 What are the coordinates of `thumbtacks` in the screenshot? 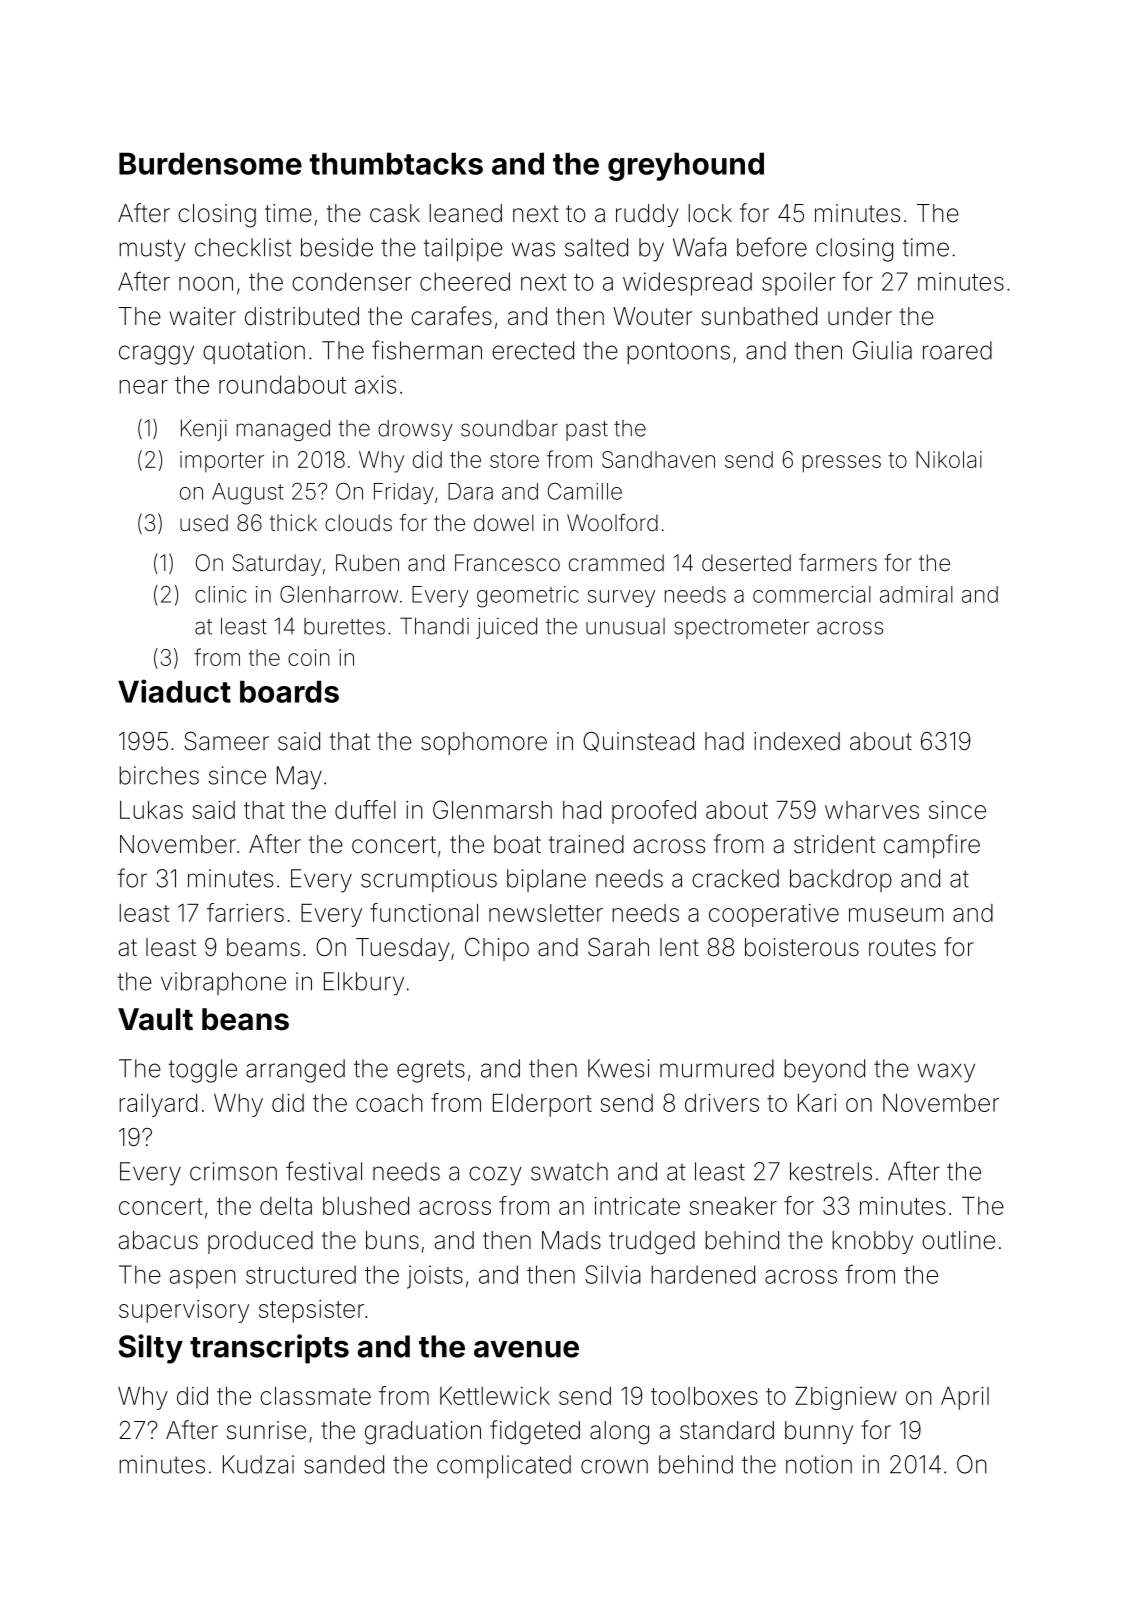 It's located at (396, 163).
